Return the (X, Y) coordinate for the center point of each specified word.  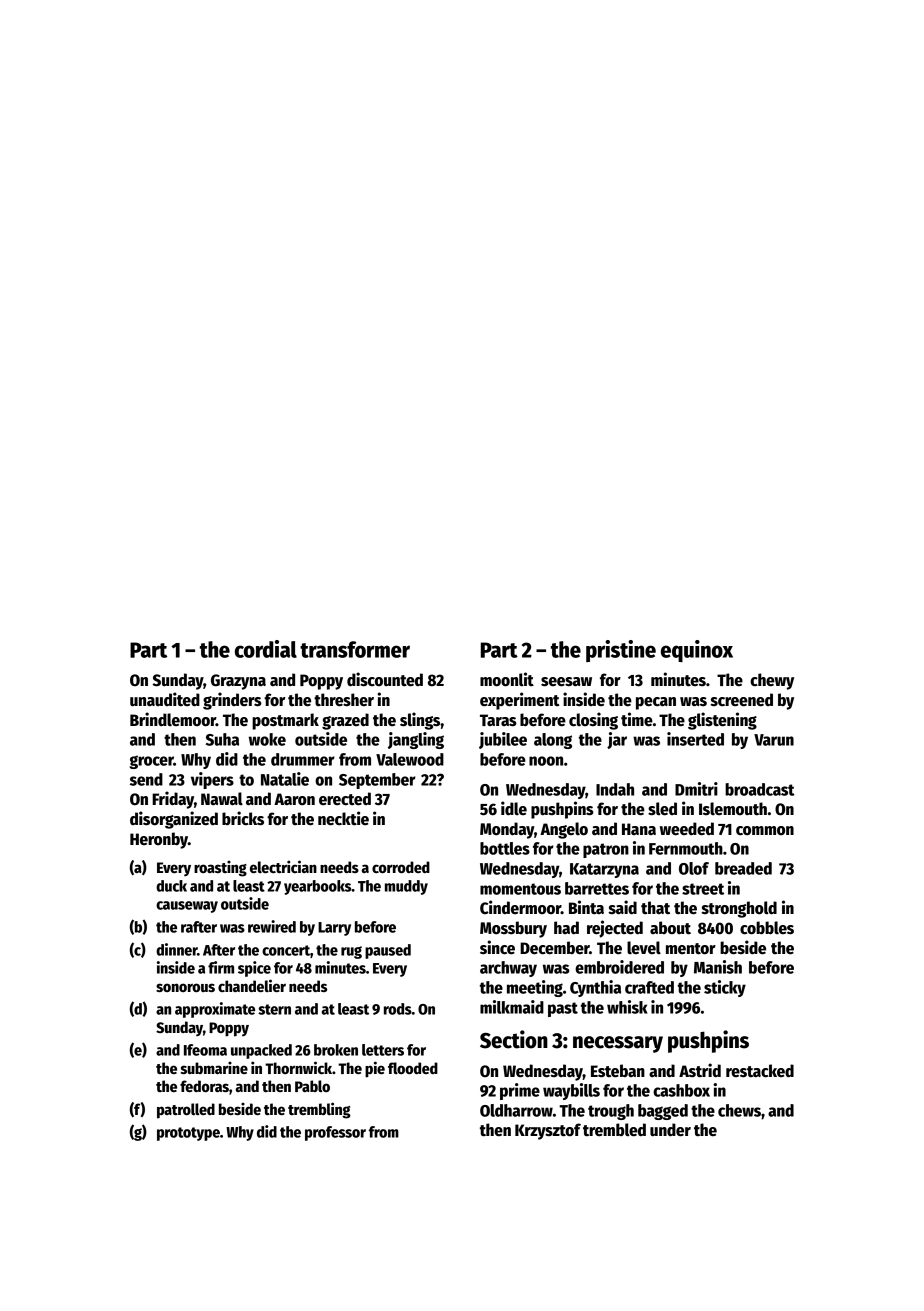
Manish (718, 967)
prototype (188, 1134)
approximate (215, 1010)
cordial (266, 649)
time (637, 719)
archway (508, 969)
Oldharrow (516, 1110)
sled (662, 809)
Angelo (564, 830)
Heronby (159, 840)
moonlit (507, 679)
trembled (614, 1130)
